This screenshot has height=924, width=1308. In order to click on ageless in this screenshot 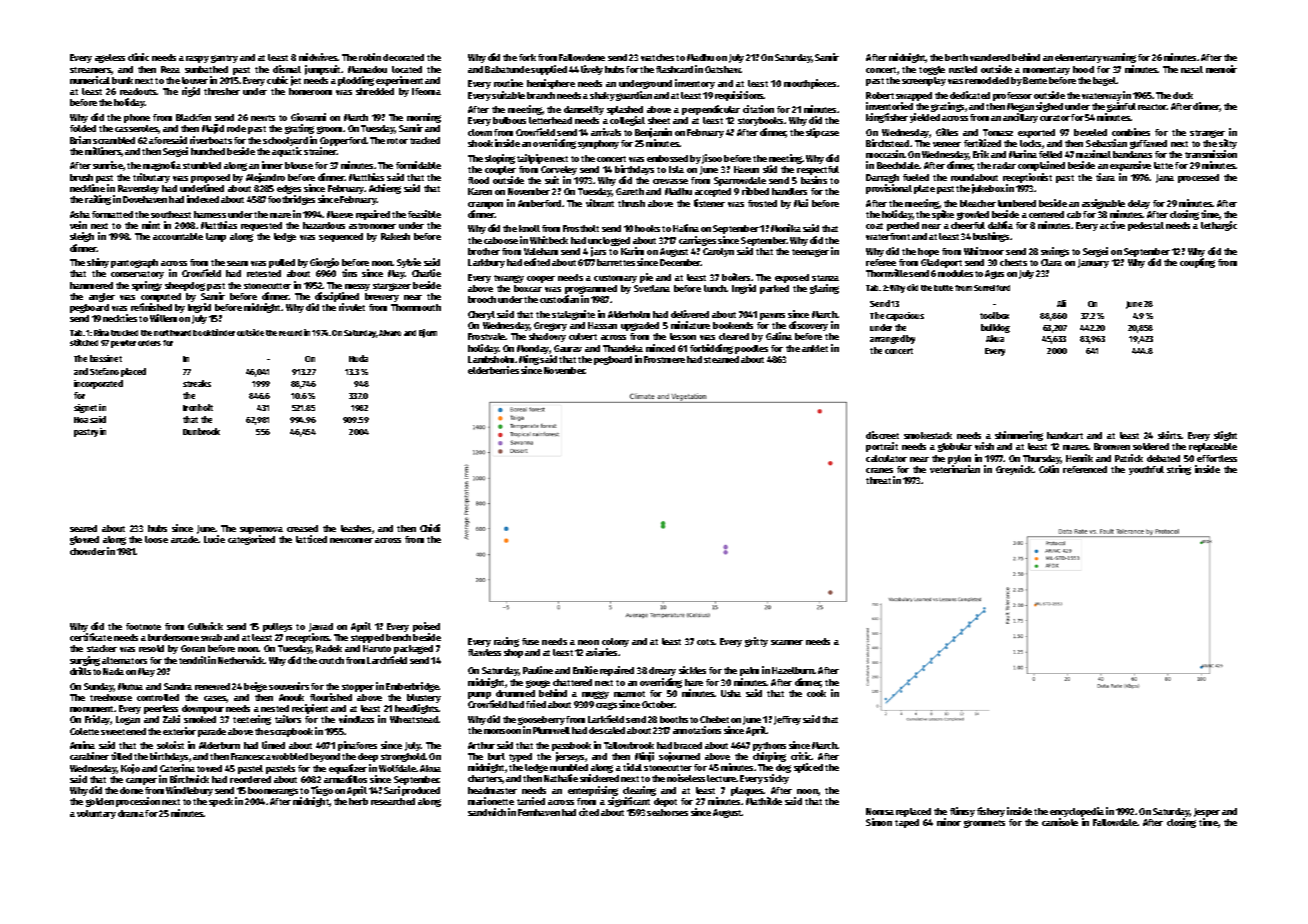, I will do `click(110, 58)`.
